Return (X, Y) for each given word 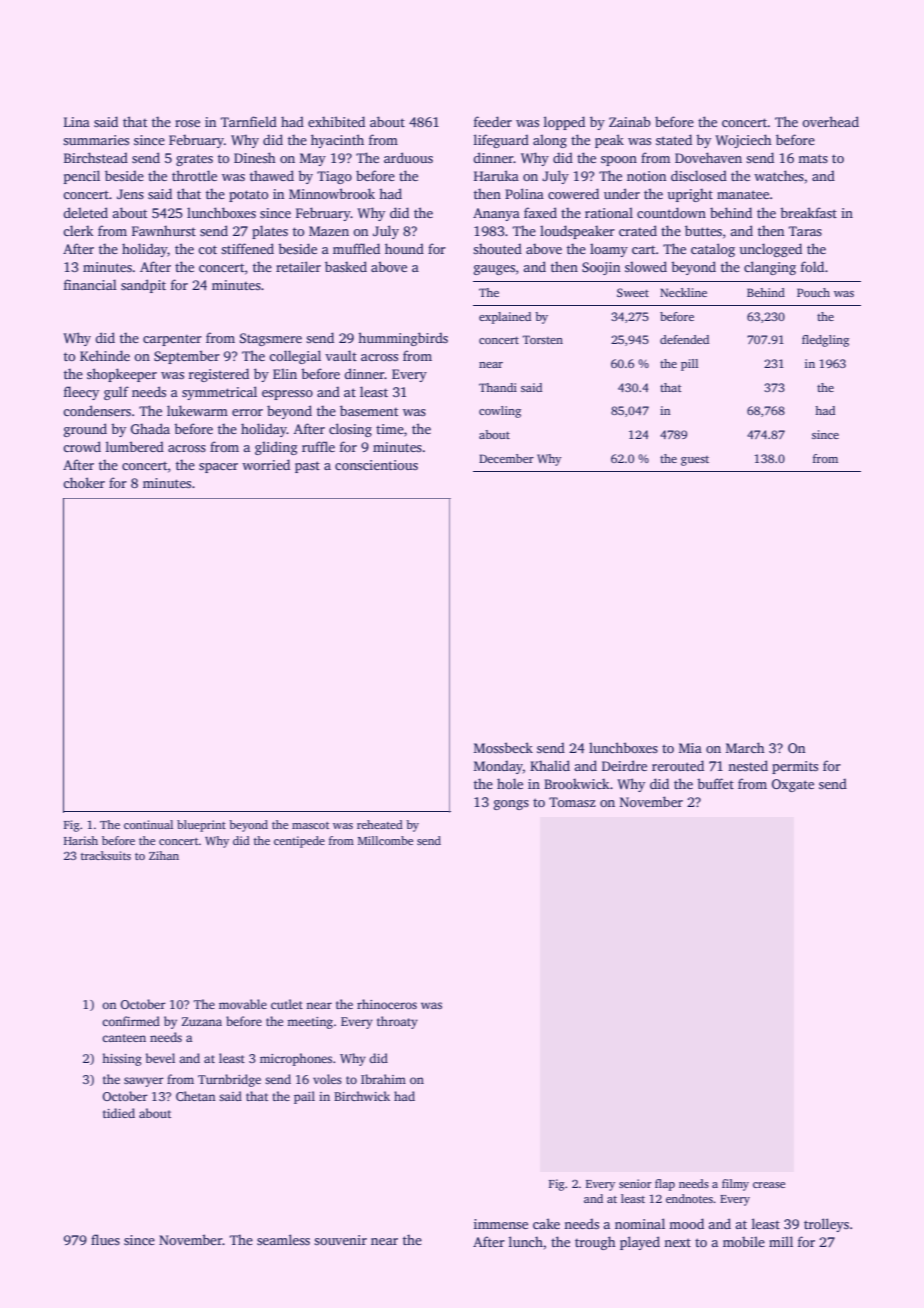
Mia (690, 748)
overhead (830, 121)
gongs (511, 805)
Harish (81, 840)
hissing (122, 1059)
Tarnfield (249, 121)
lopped (564, 123)
